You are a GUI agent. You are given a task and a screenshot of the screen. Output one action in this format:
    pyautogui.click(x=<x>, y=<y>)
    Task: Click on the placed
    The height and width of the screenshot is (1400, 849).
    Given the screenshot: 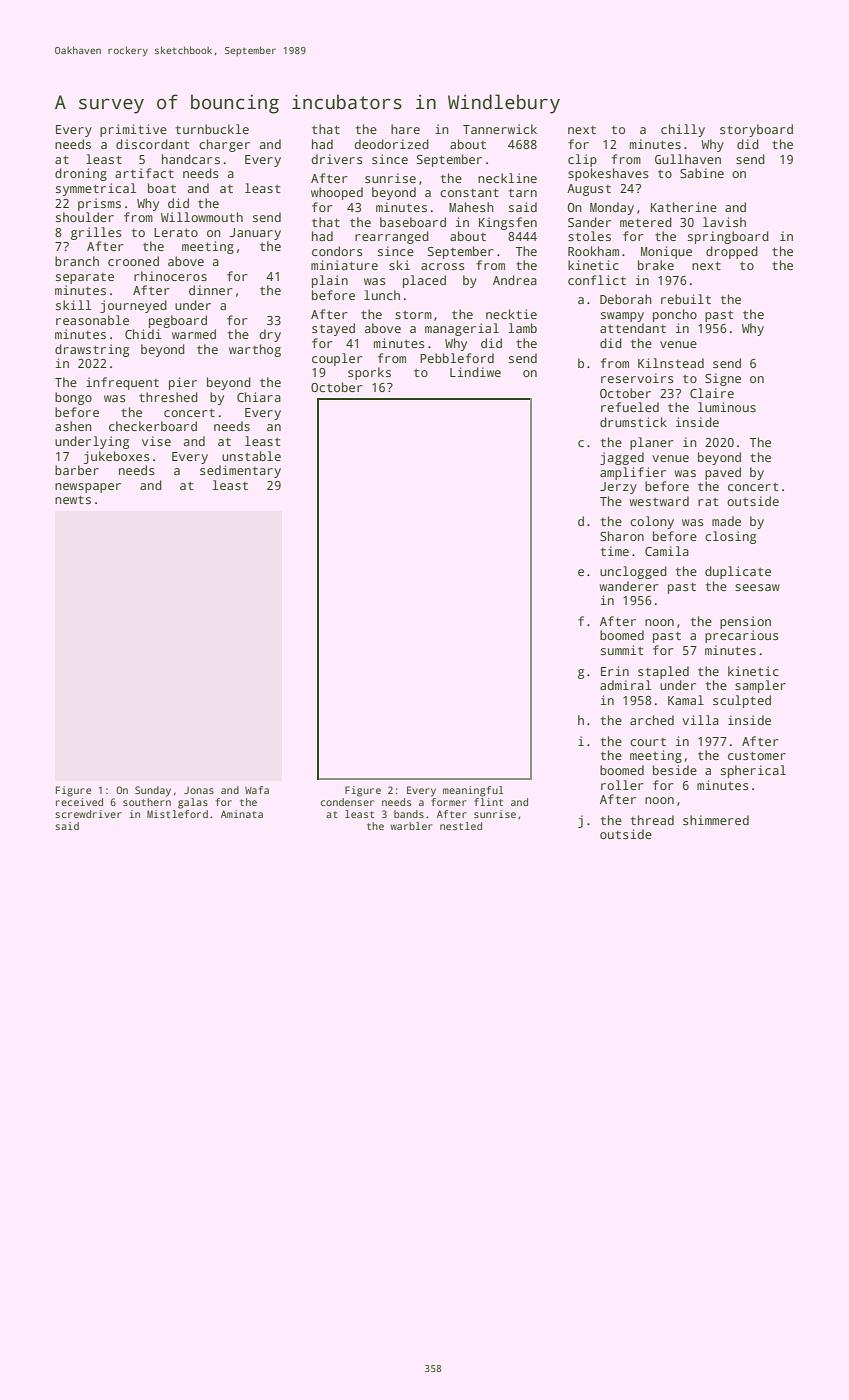 What is the action you would take?
    pyautogui.click(x=424, y=281)
